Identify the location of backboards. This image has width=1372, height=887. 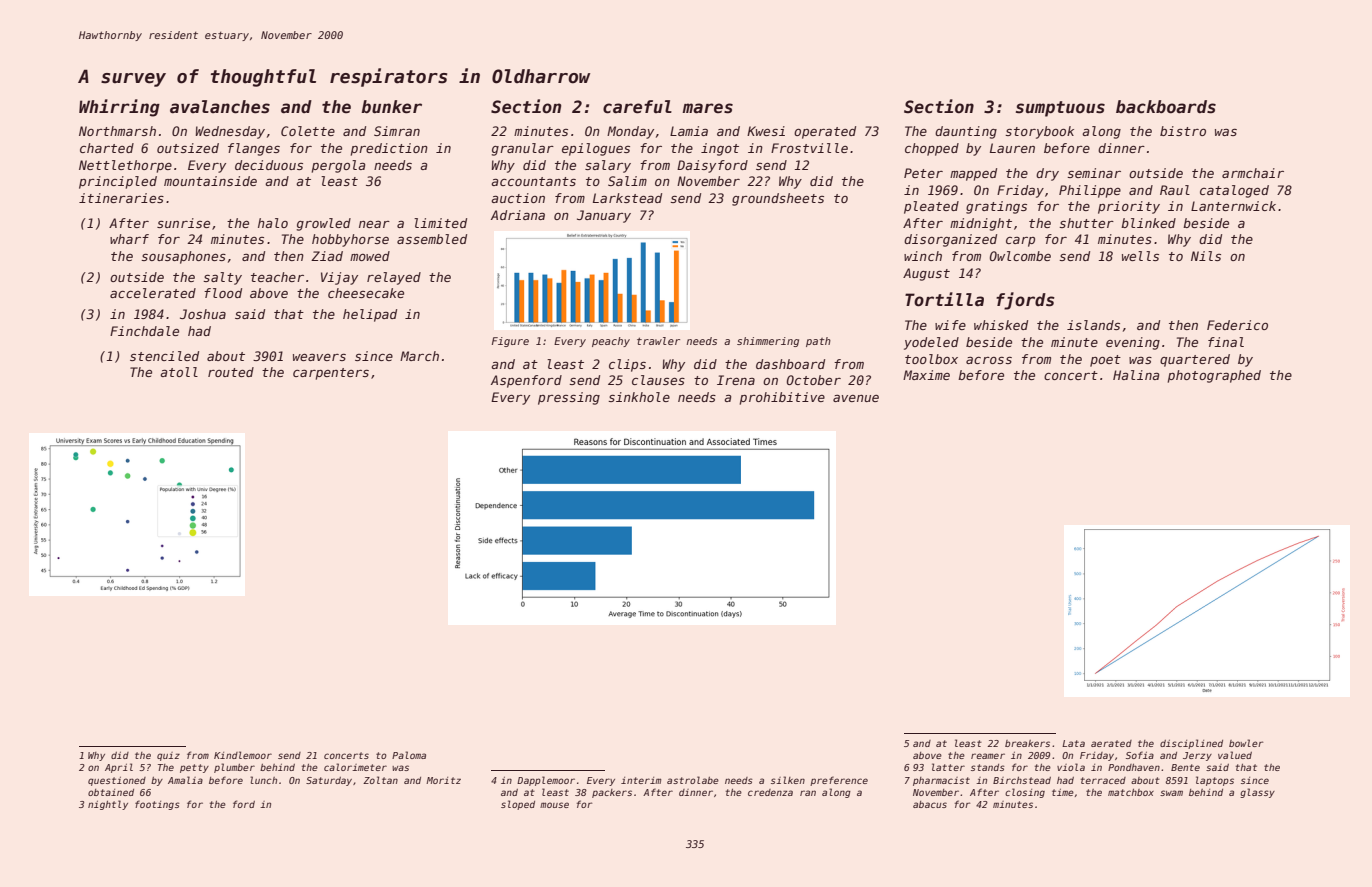
(1166, 107).
